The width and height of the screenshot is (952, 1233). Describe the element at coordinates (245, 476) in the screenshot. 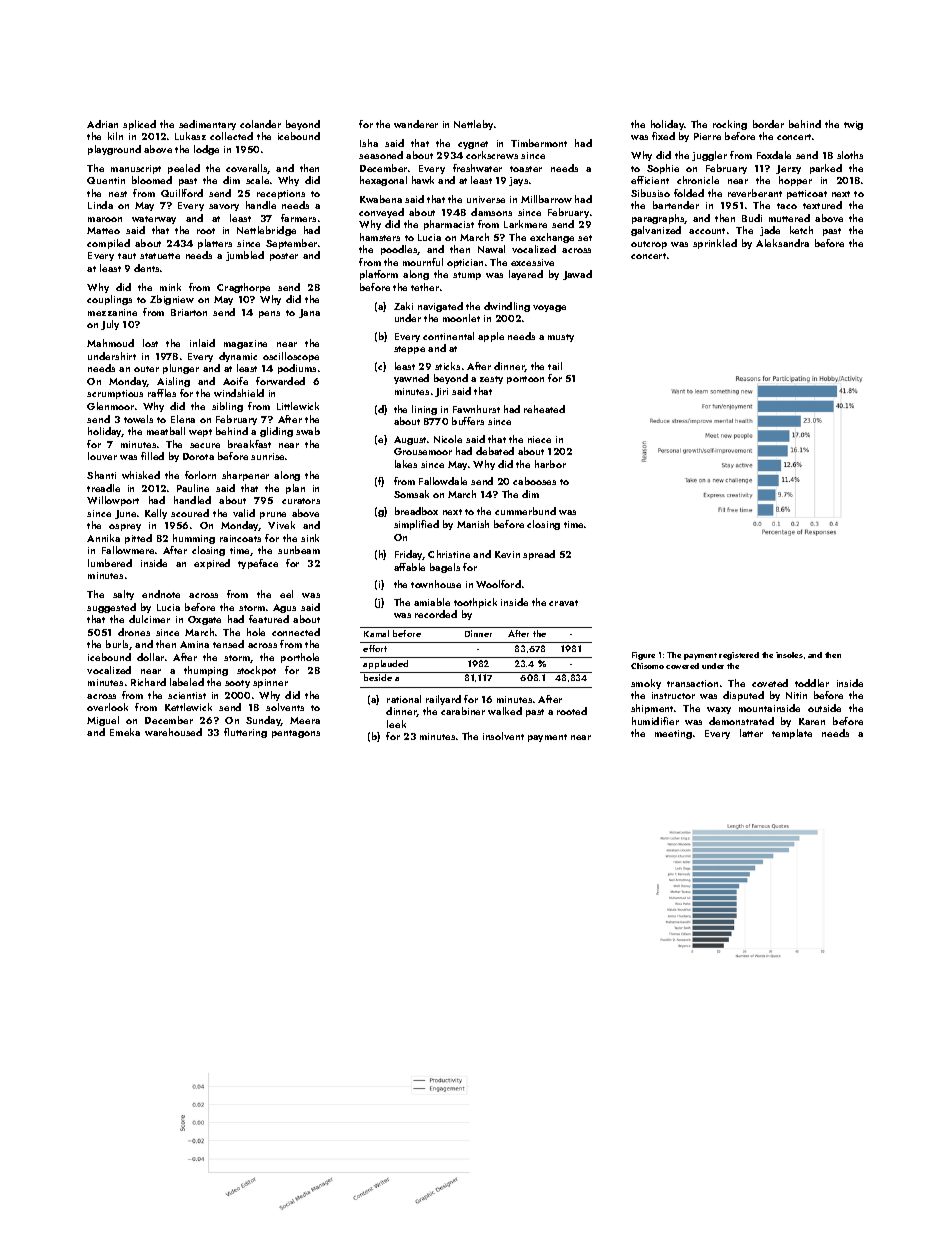

I see `sharpener` at that location.
